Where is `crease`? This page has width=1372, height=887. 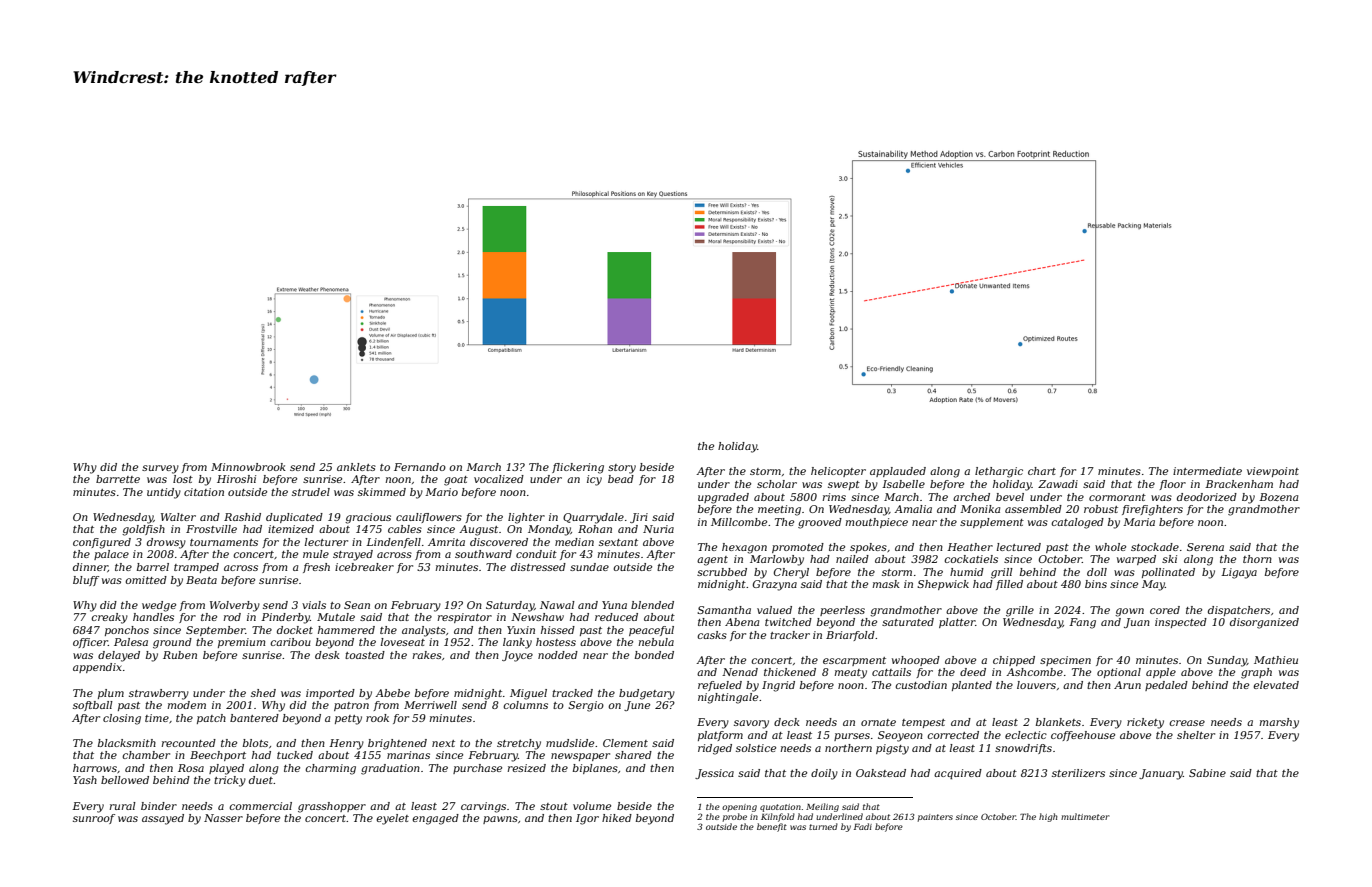 crease is located at coordinates (1187, 723).
